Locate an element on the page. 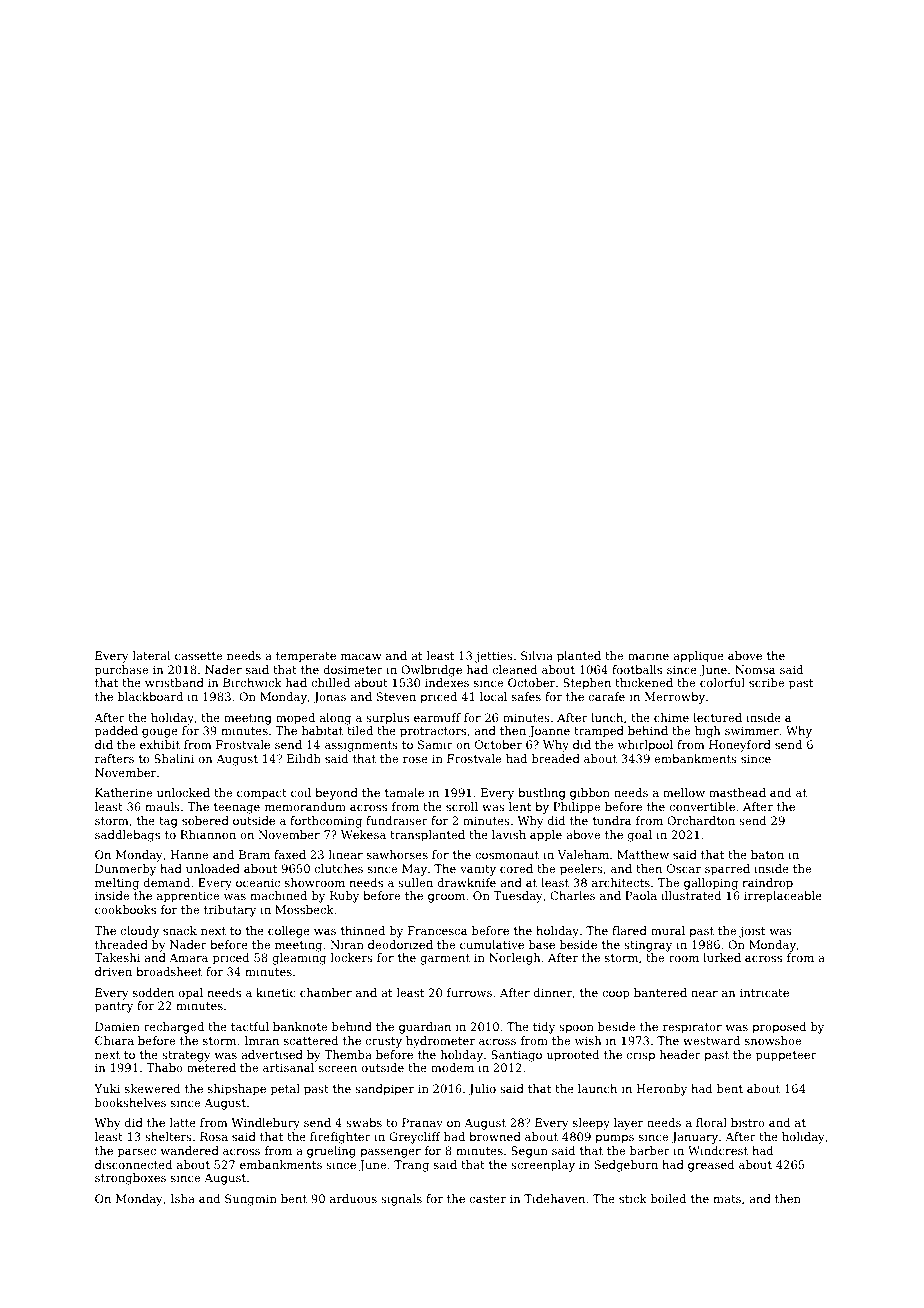 The height and width of the document is (1308, 924). Pranav is located at coordinates (422, 1122).
